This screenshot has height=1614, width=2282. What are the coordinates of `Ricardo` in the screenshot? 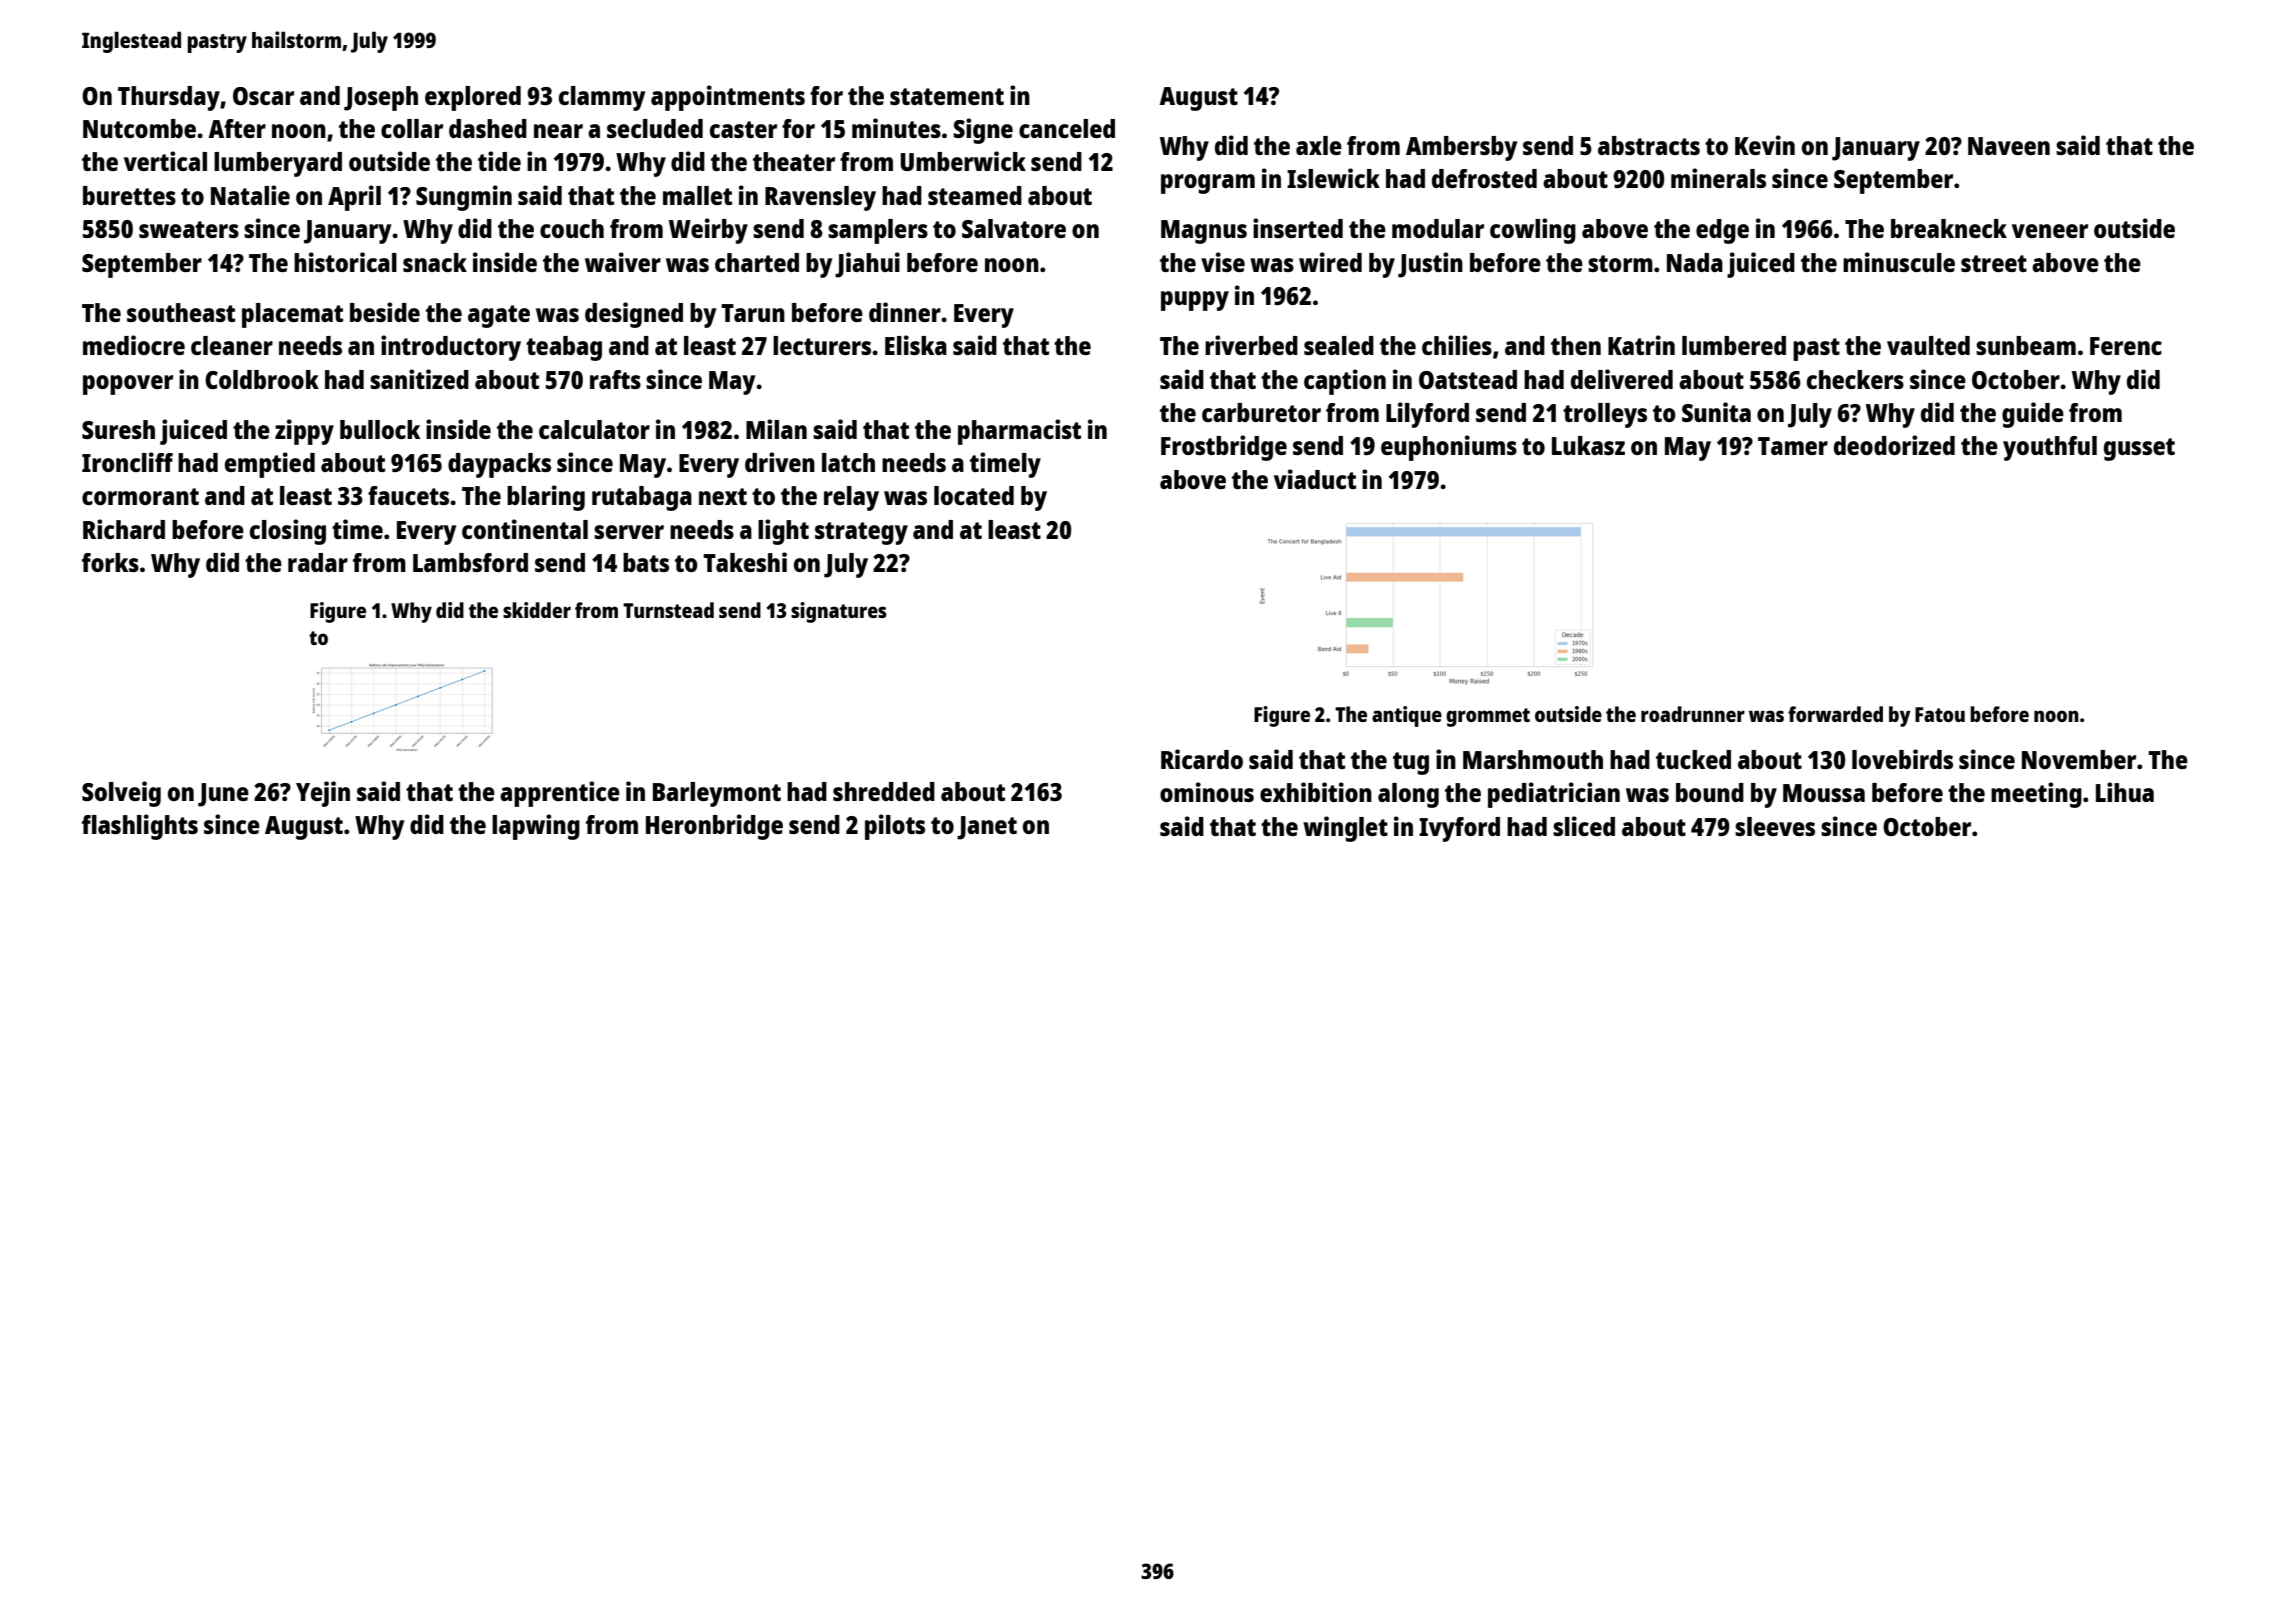 It's located at (1202, 759).
